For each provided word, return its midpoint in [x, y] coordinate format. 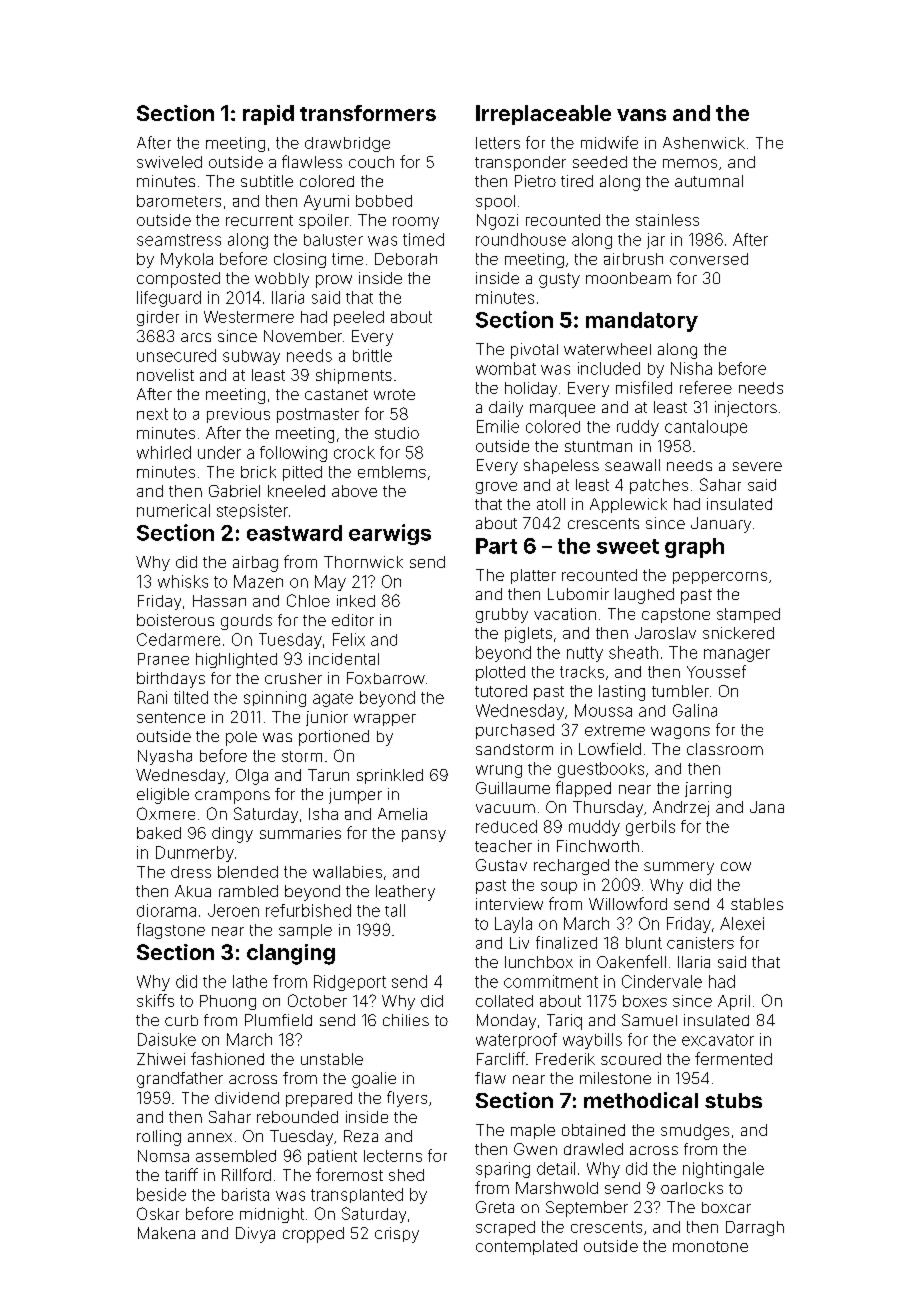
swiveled [169, 162]
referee [706, 387]
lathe [250, 981]
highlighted [236, 660]
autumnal [709, 181]
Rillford [246, 1174]
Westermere [249, 317]
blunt [644, 943]
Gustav [501, 865]
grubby [502, 615]
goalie [374, 1080]
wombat [506, 368]
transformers [368, 113]
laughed [644, 596]
